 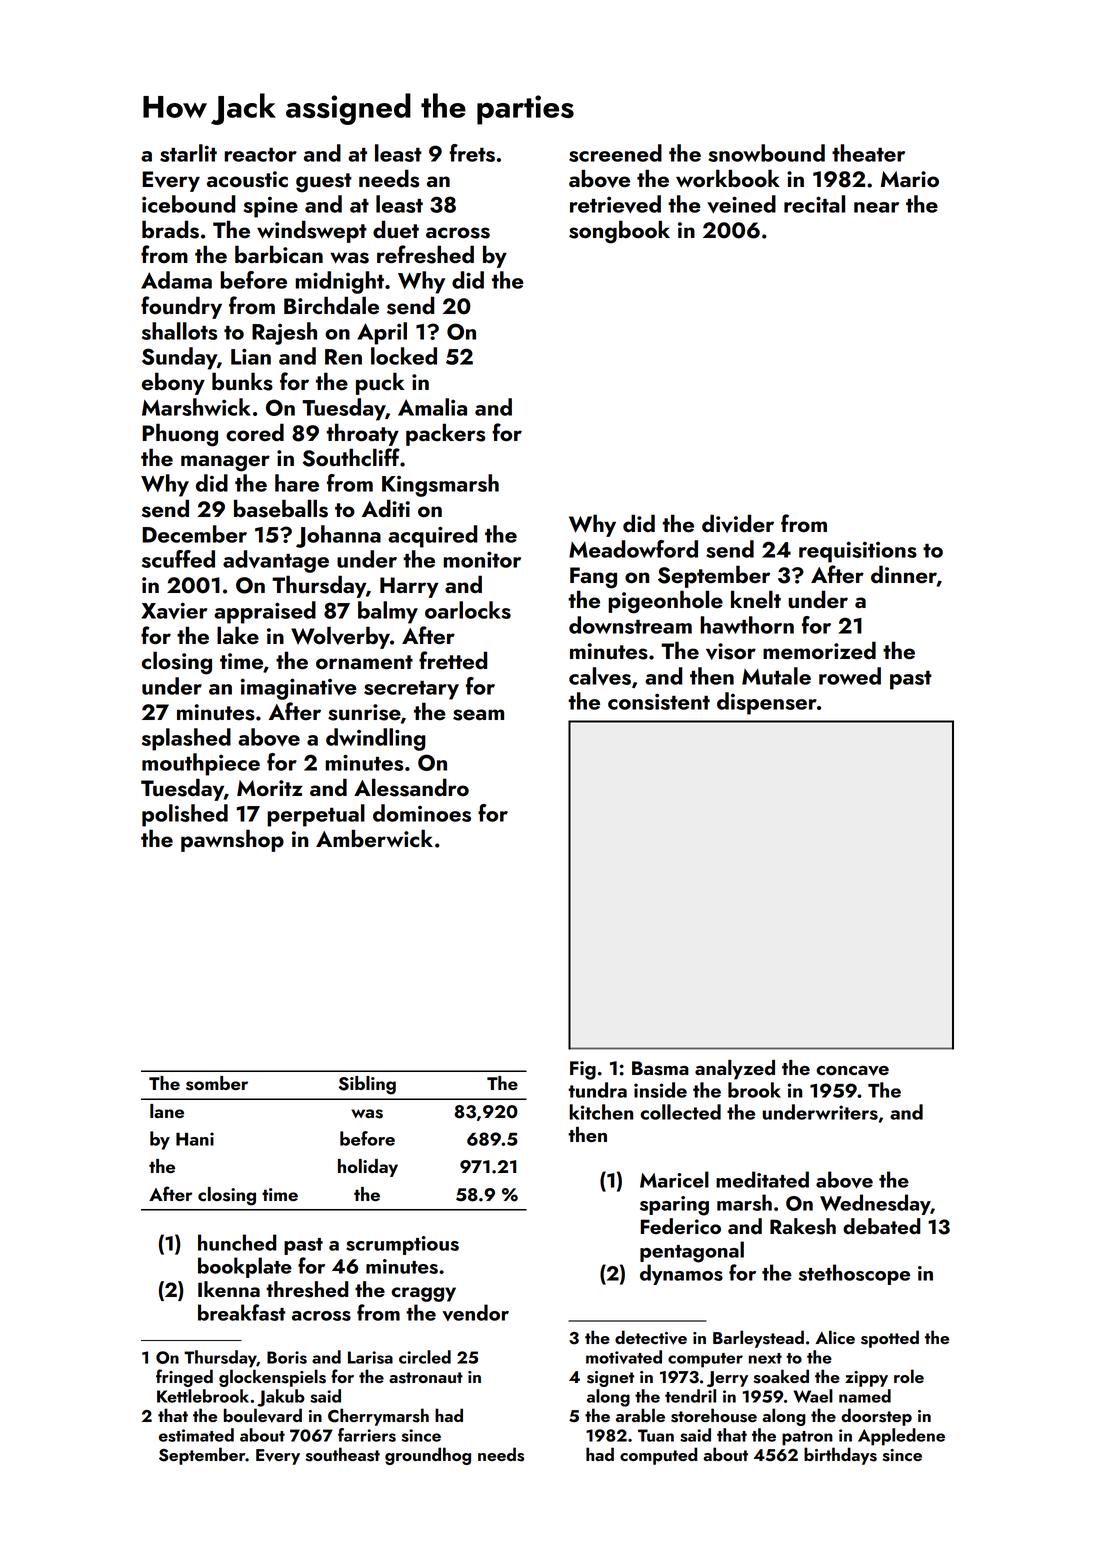 I want to click on Maricel, so click(x=674, y=1179).
